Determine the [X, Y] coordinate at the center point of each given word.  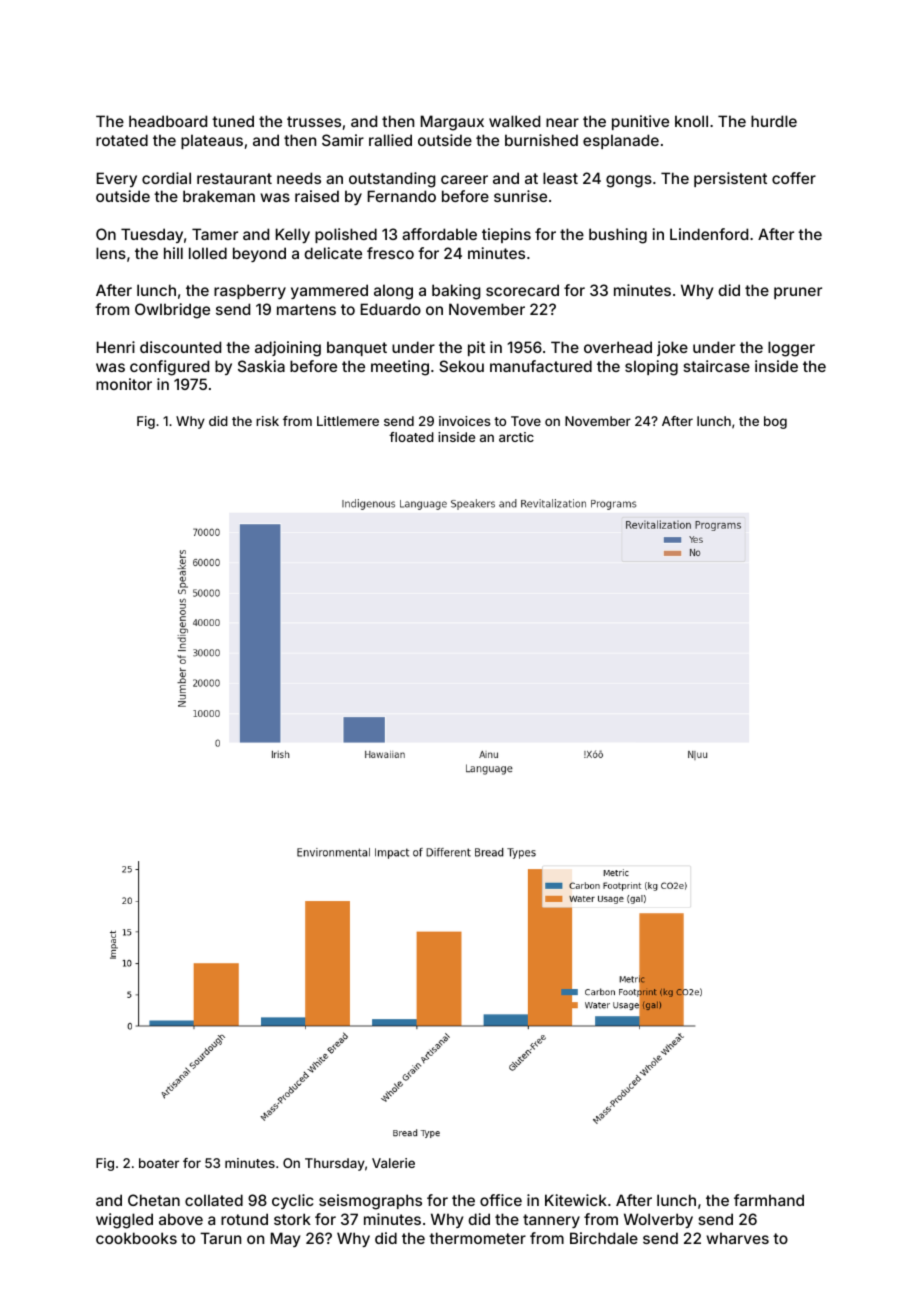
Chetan [154, 1200]
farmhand [769, 1200]
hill [173, 253]
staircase [716, 366]
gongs [629, 181]
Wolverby [658, 1220]
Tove [526, 421]
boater [159, 1163]
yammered [329, 291]
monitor [124, 384]
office [501, 1200]
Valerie [393, 1163]
